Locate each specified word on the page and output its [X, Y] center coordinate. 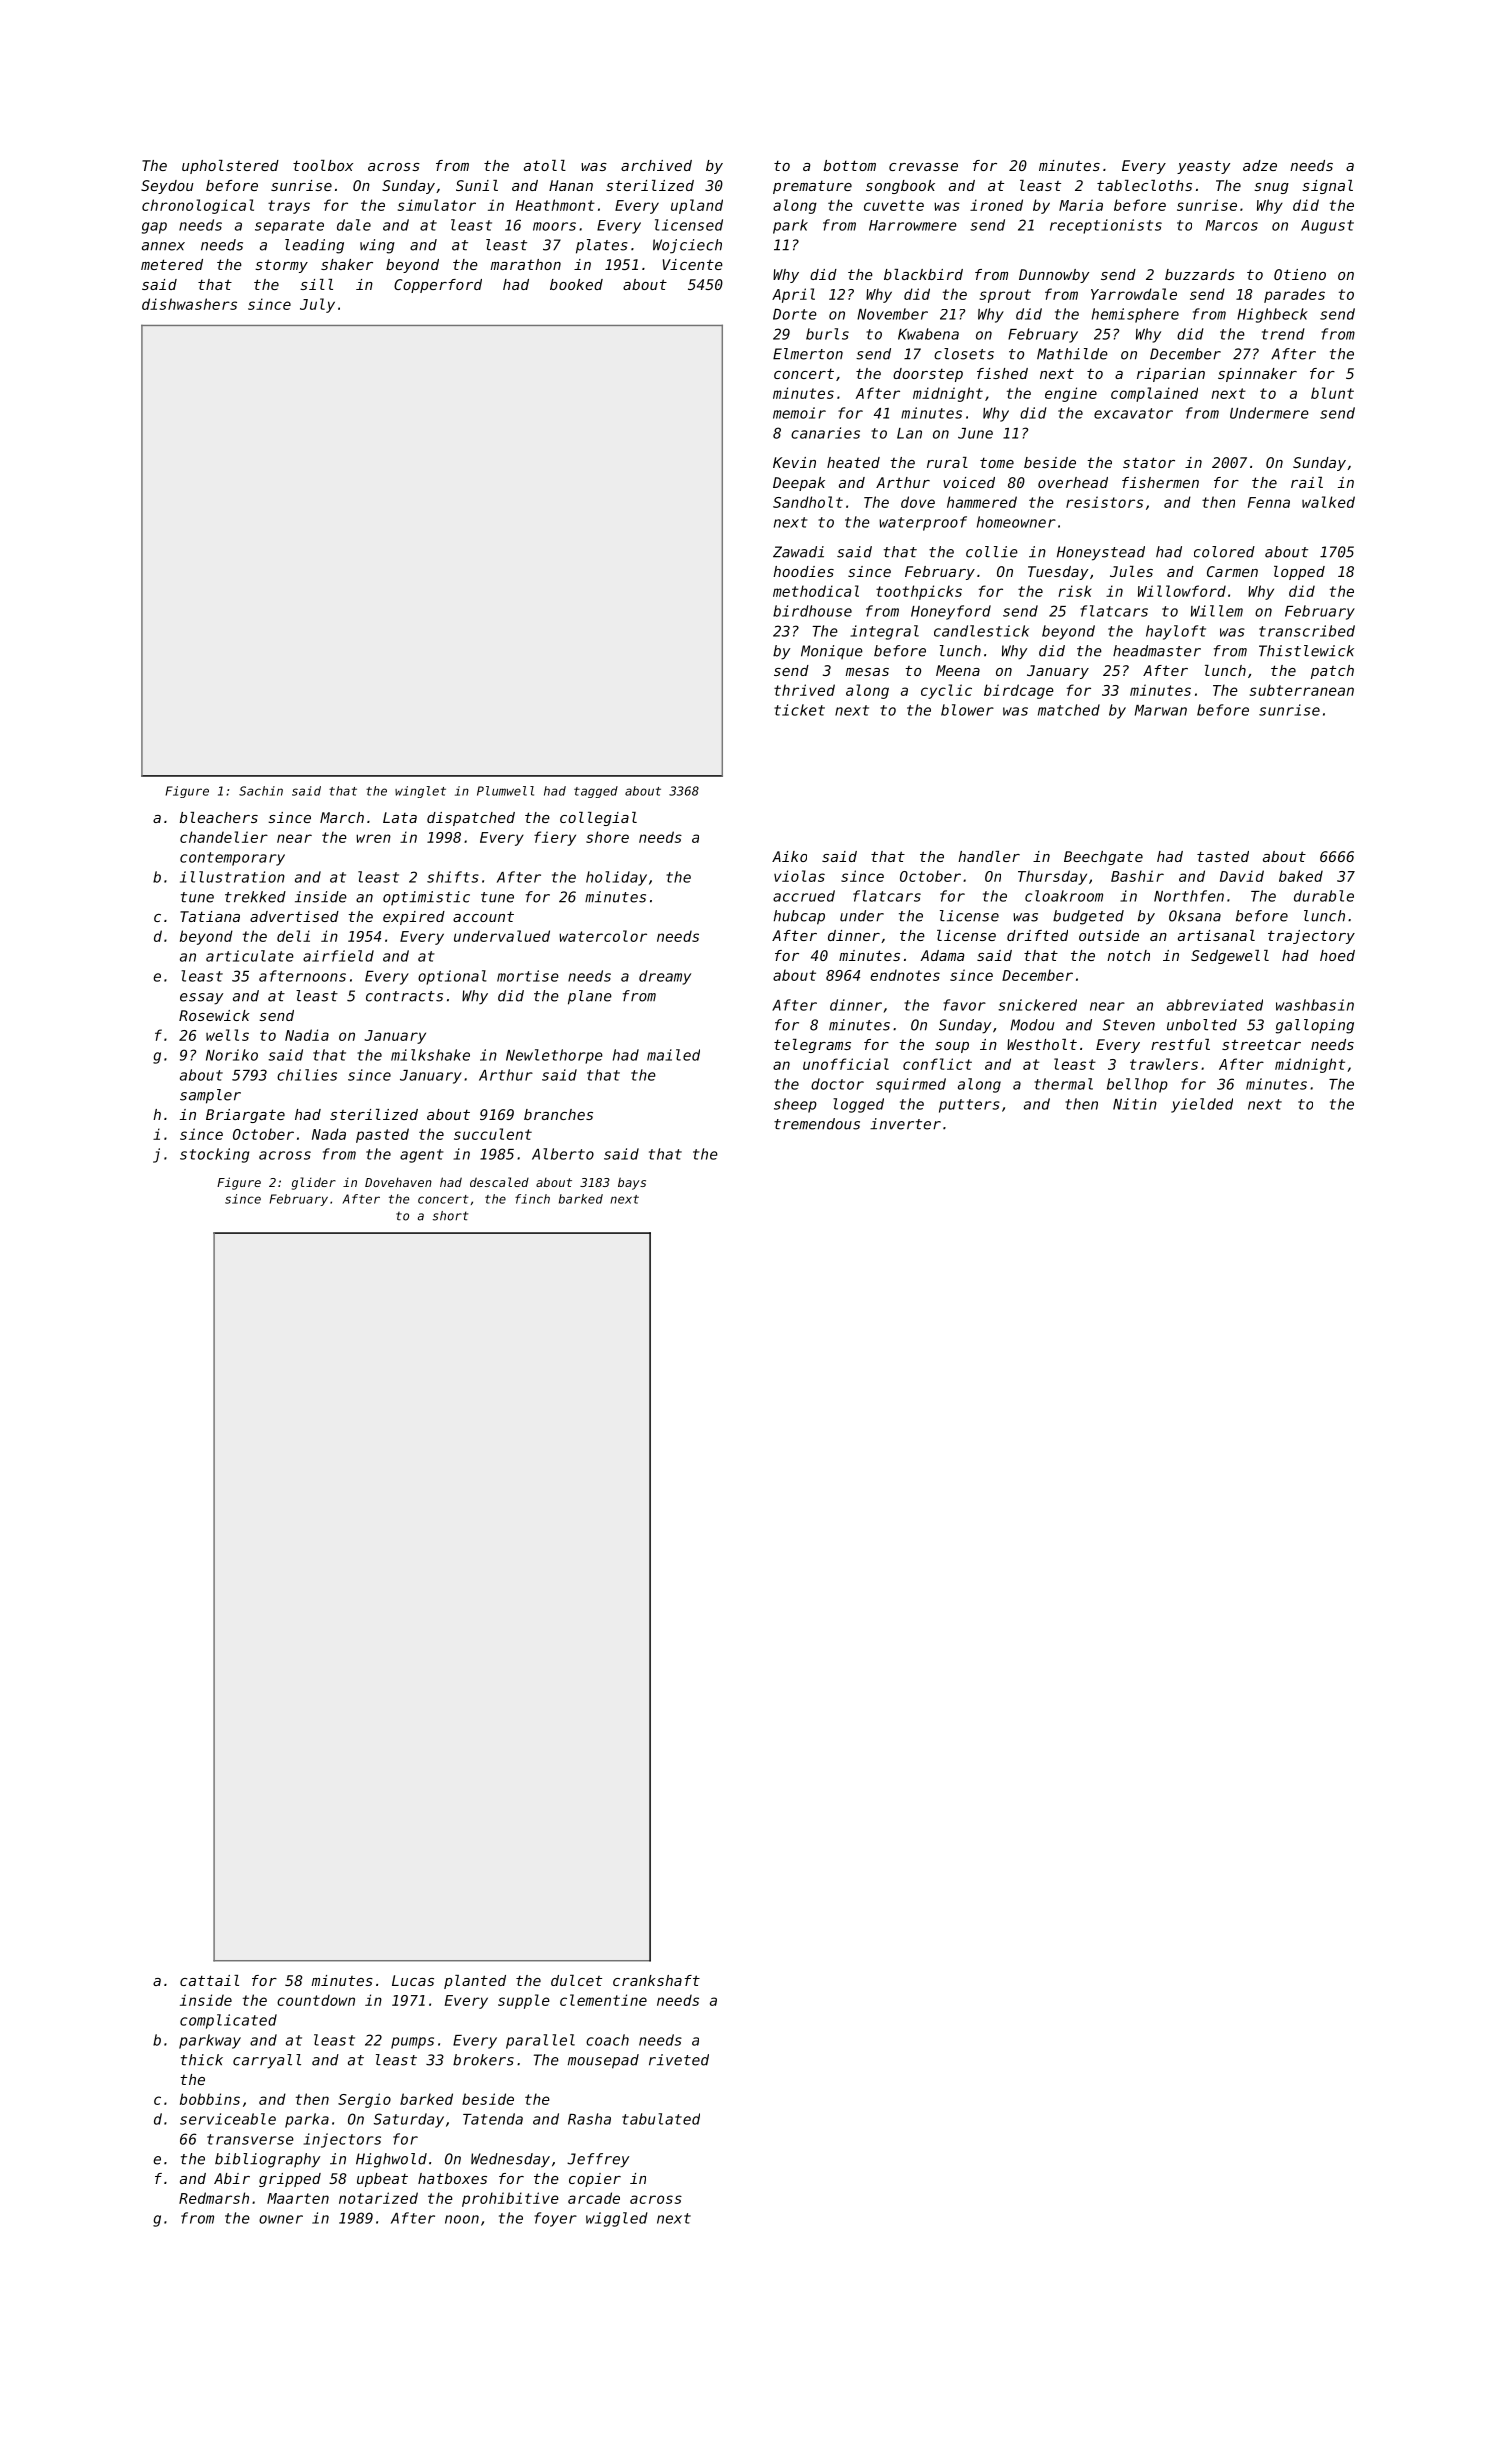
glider [314, 1183]
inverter [905, 1124]
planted [475, 1982]
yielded [1202, 1105]
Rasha [589, 2119]
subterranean [1302, 690]
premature [812, 187]
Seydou [167, 187]
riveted [679, 2060]
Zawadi [798, 552]
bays [632, 1183]
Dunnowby [1054, 276]
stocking [215, 1155]
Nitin [1135, 1104]
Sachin [261, 791]
